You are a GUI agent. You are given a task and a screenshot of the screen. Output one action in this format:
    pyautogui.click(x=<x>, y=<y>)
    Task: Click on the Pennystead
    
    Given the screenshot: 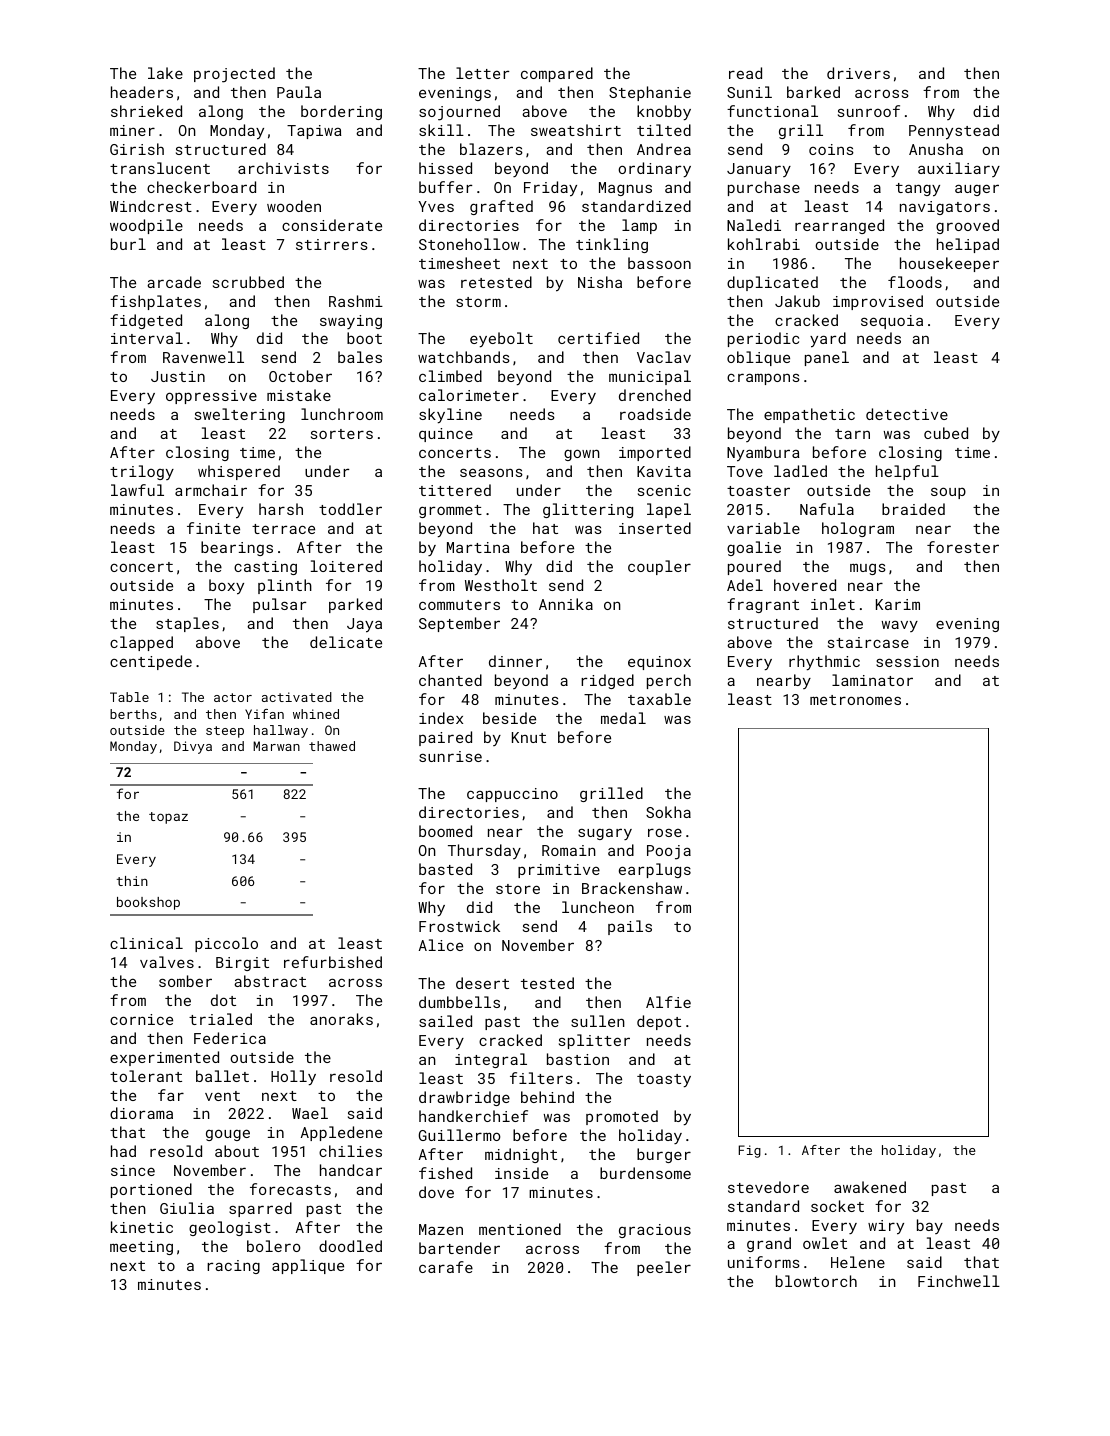 What is the action you would take?
    pyautogui.click(x=954, y=132)
